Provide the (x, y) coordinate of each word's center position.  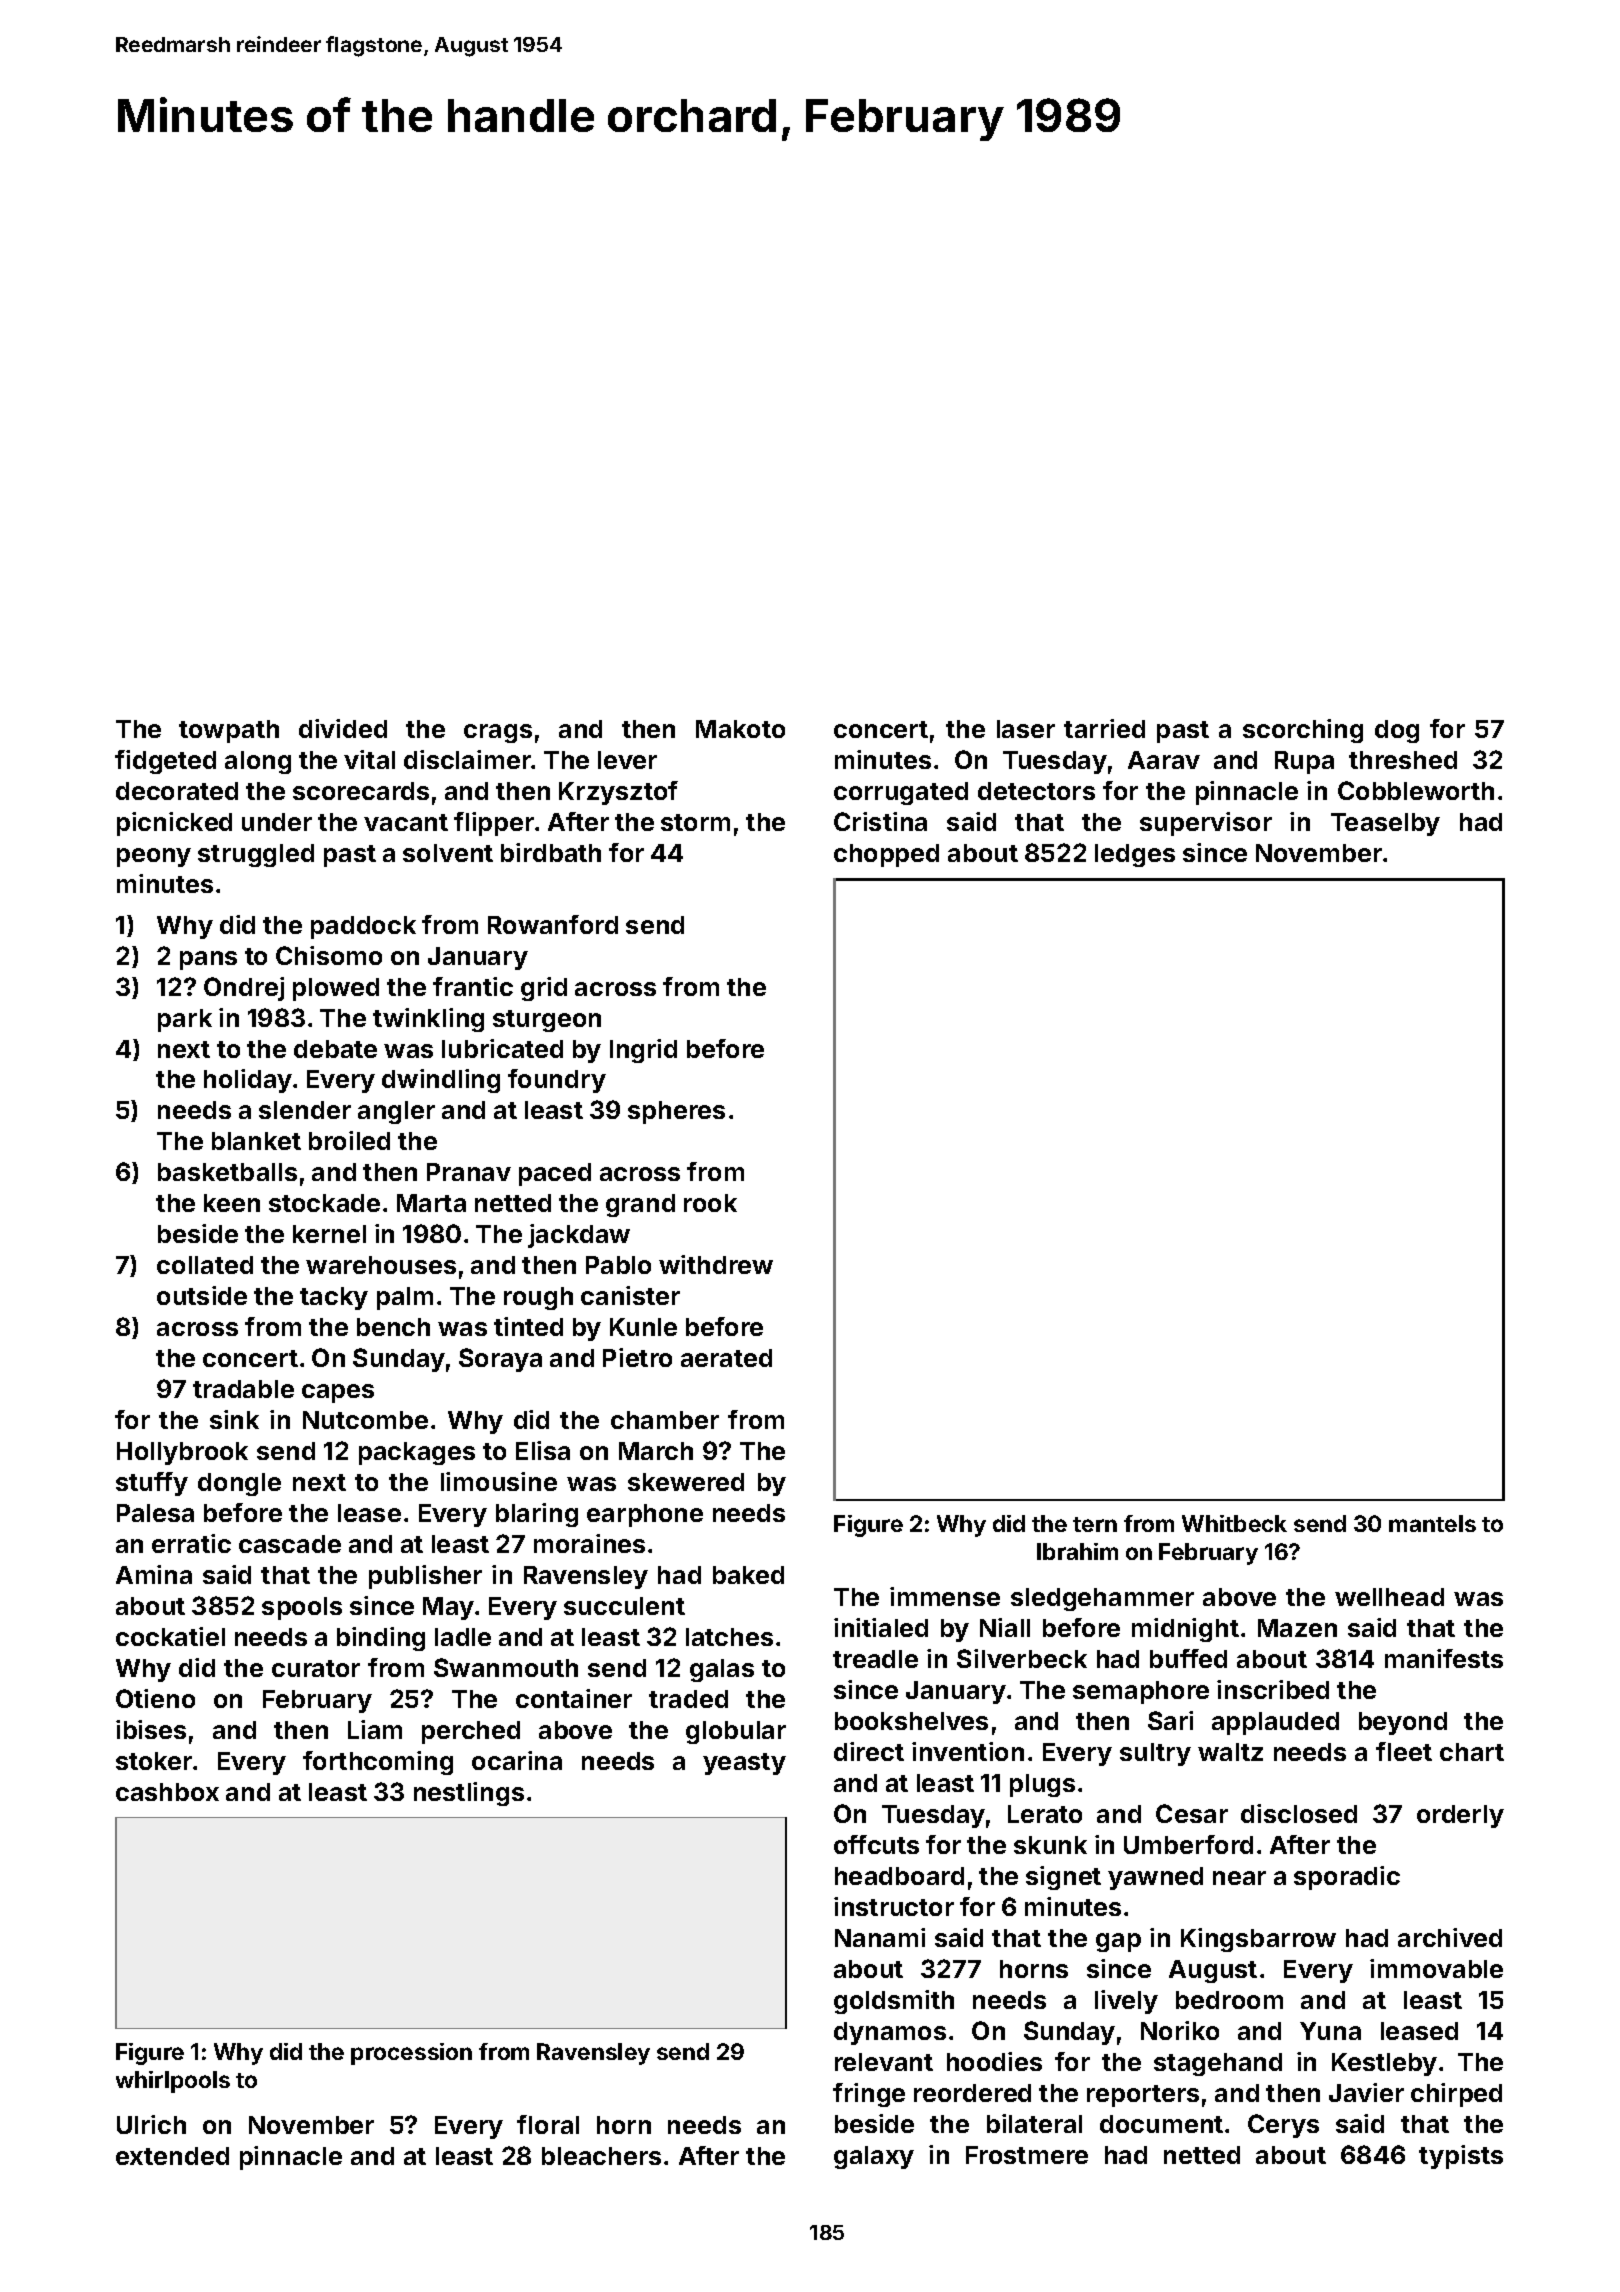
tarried (1104, 728)
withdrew (716, 1264)
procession (411, 2054)
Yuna (1330, 2031)
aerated (726, 1358)
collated (205, 1265)
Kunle (643, 1327)
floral (548, 2124)
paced (555, 1174)
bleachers (601, 2156)
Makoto (740, 729)
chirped (1456, 2095)
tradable (243, 1389)
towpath (229, 731)
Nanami (880, 1937)
